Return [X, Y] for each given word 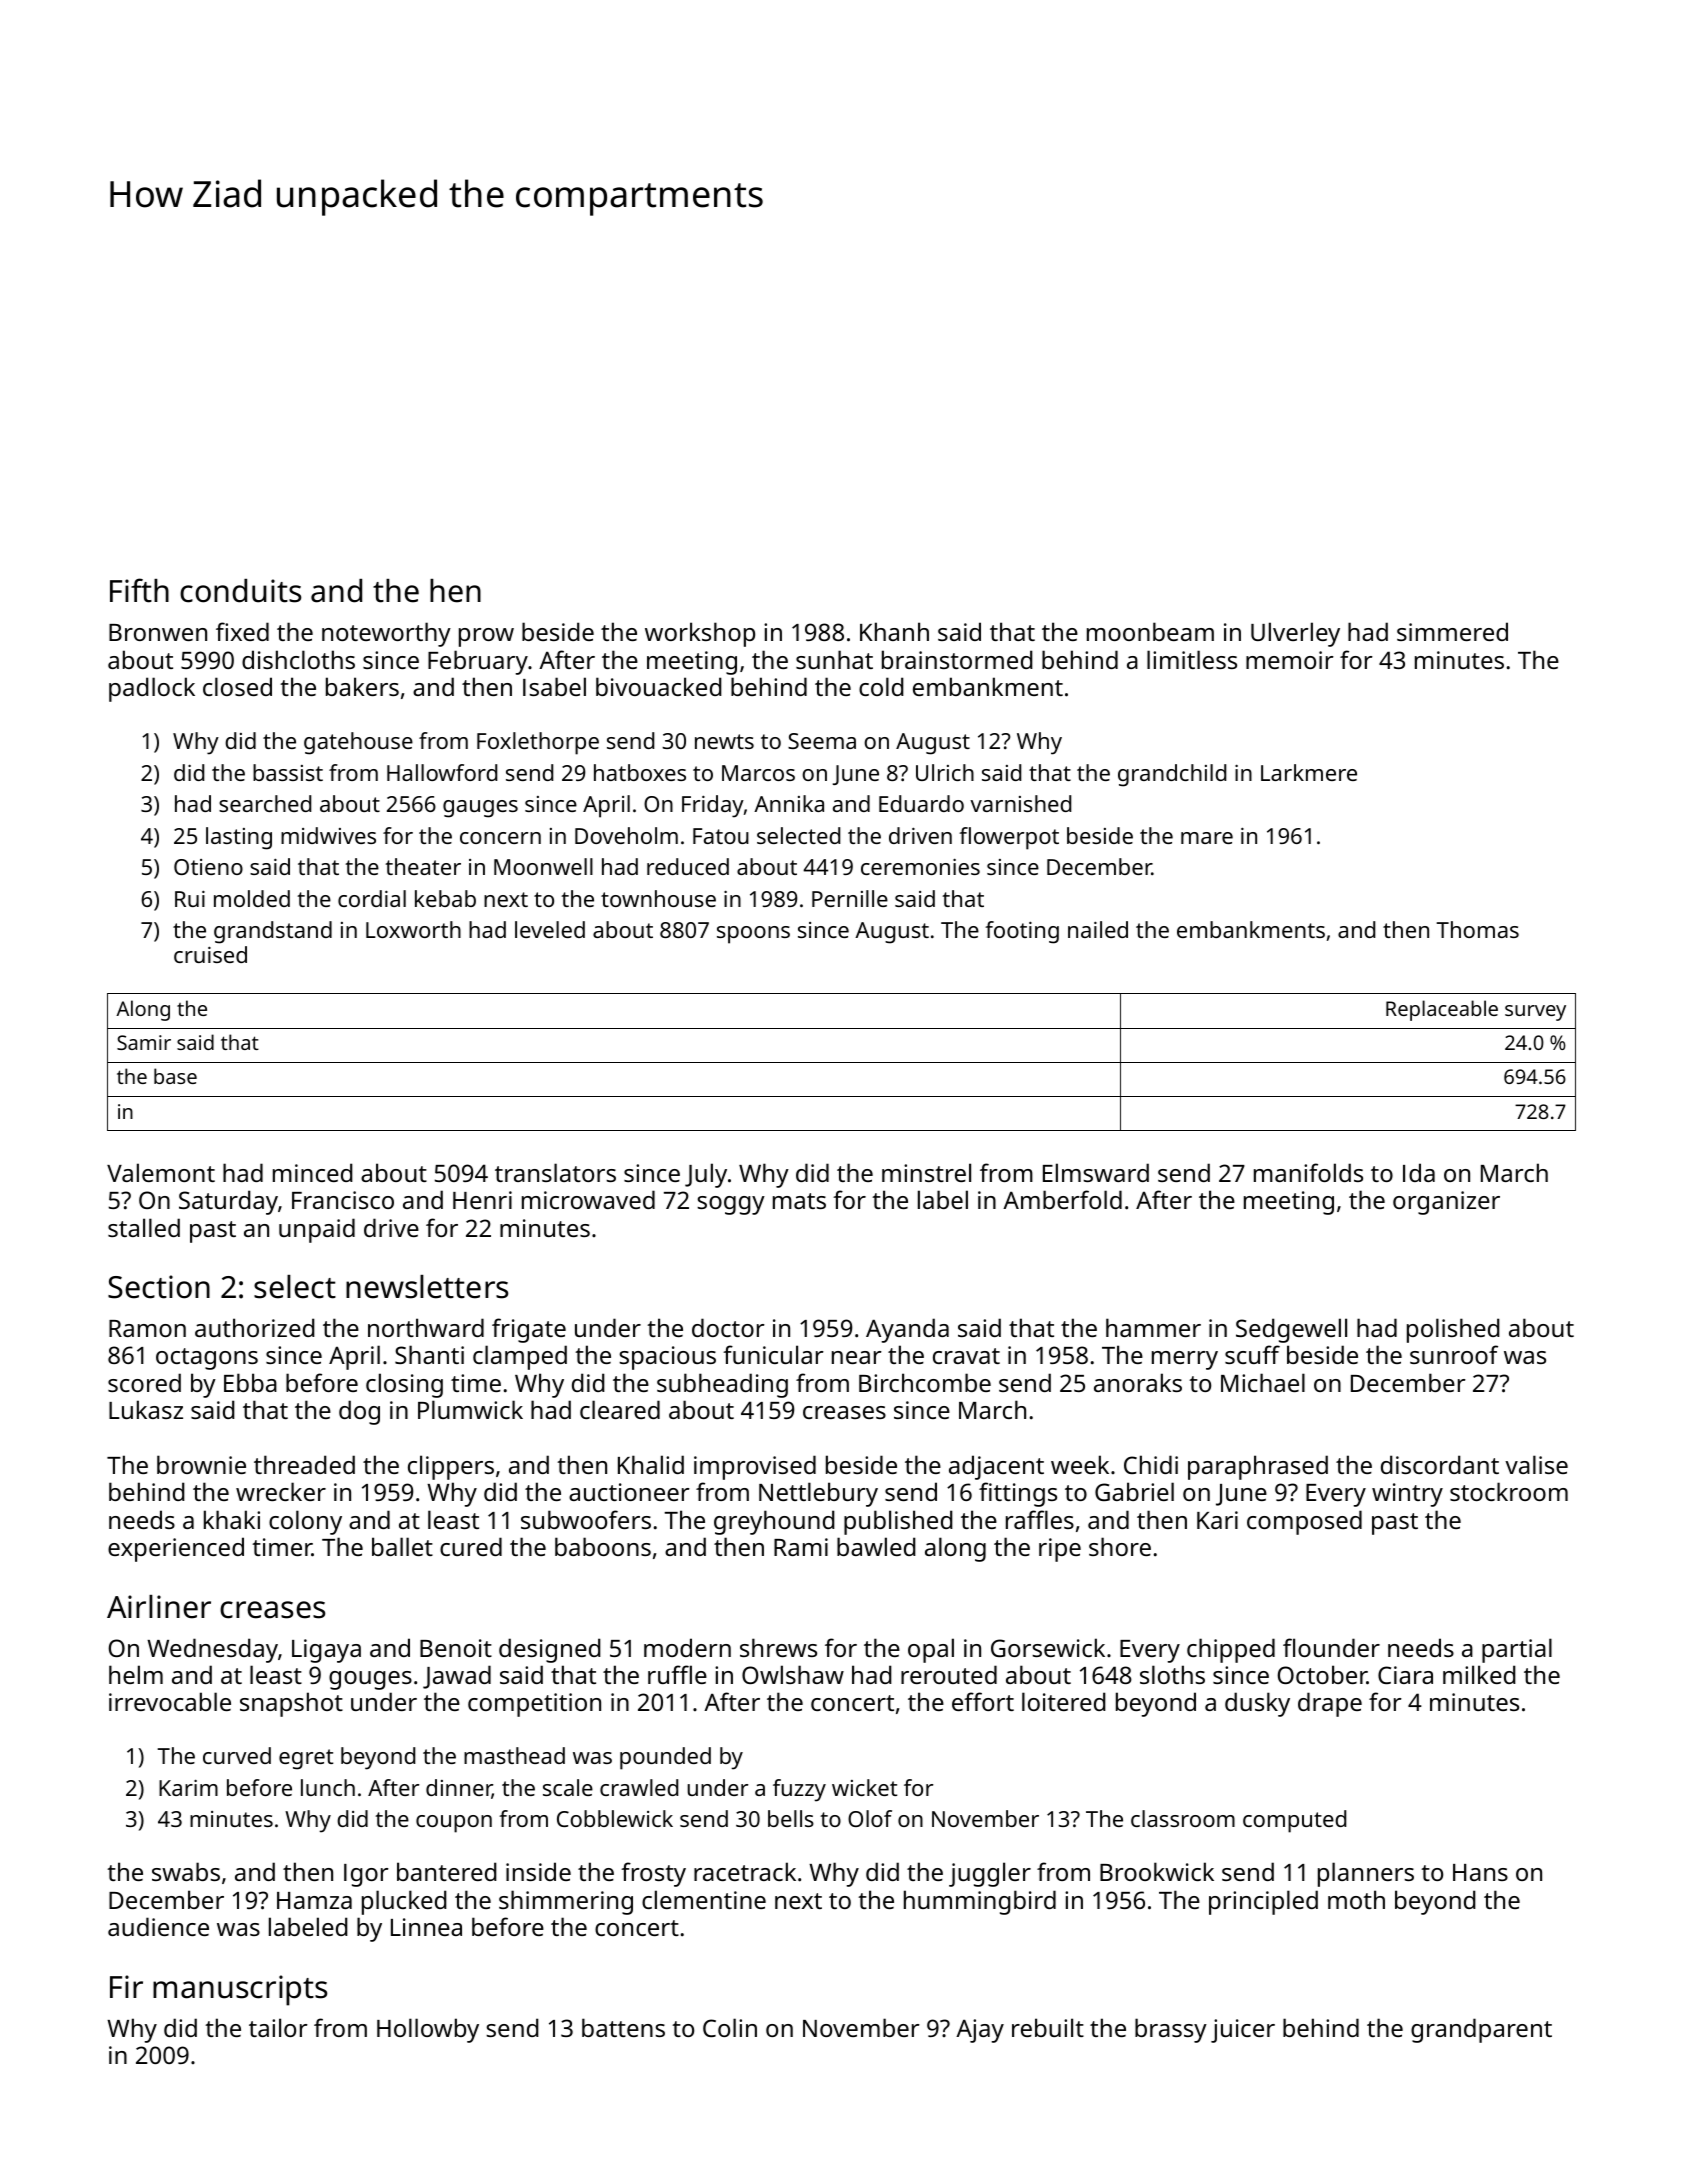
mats [799, 1201]
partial [1517, 1650]
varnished [1020, 803]
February [478, 662]
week [1080, 1464]
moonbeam [1150, 631]
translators [555, 1172]
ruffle [677, 1674]
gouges [370, 1680]
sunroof [1454, 1354]
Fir [126, 1986]
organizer [1446, 1203]
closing [404, 1385]
